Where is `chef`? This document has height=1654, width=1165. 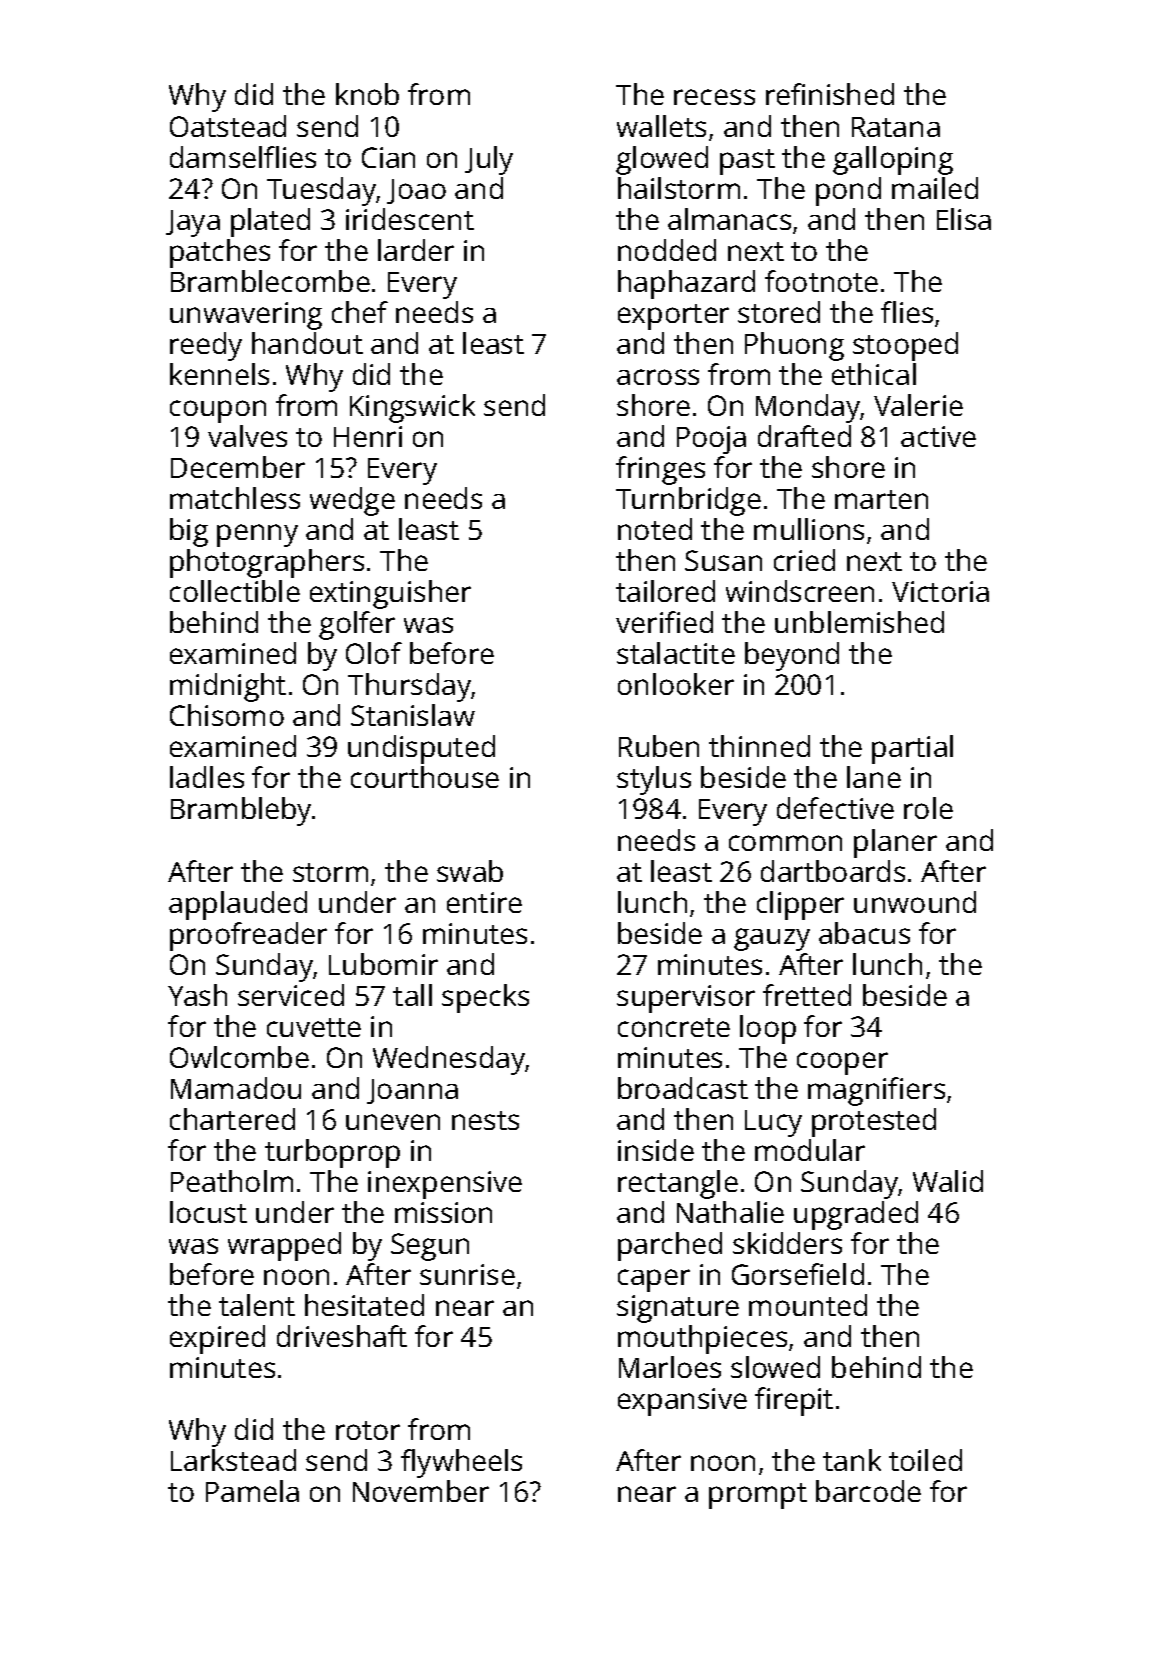
chef is located at coordinates (360, 312).
